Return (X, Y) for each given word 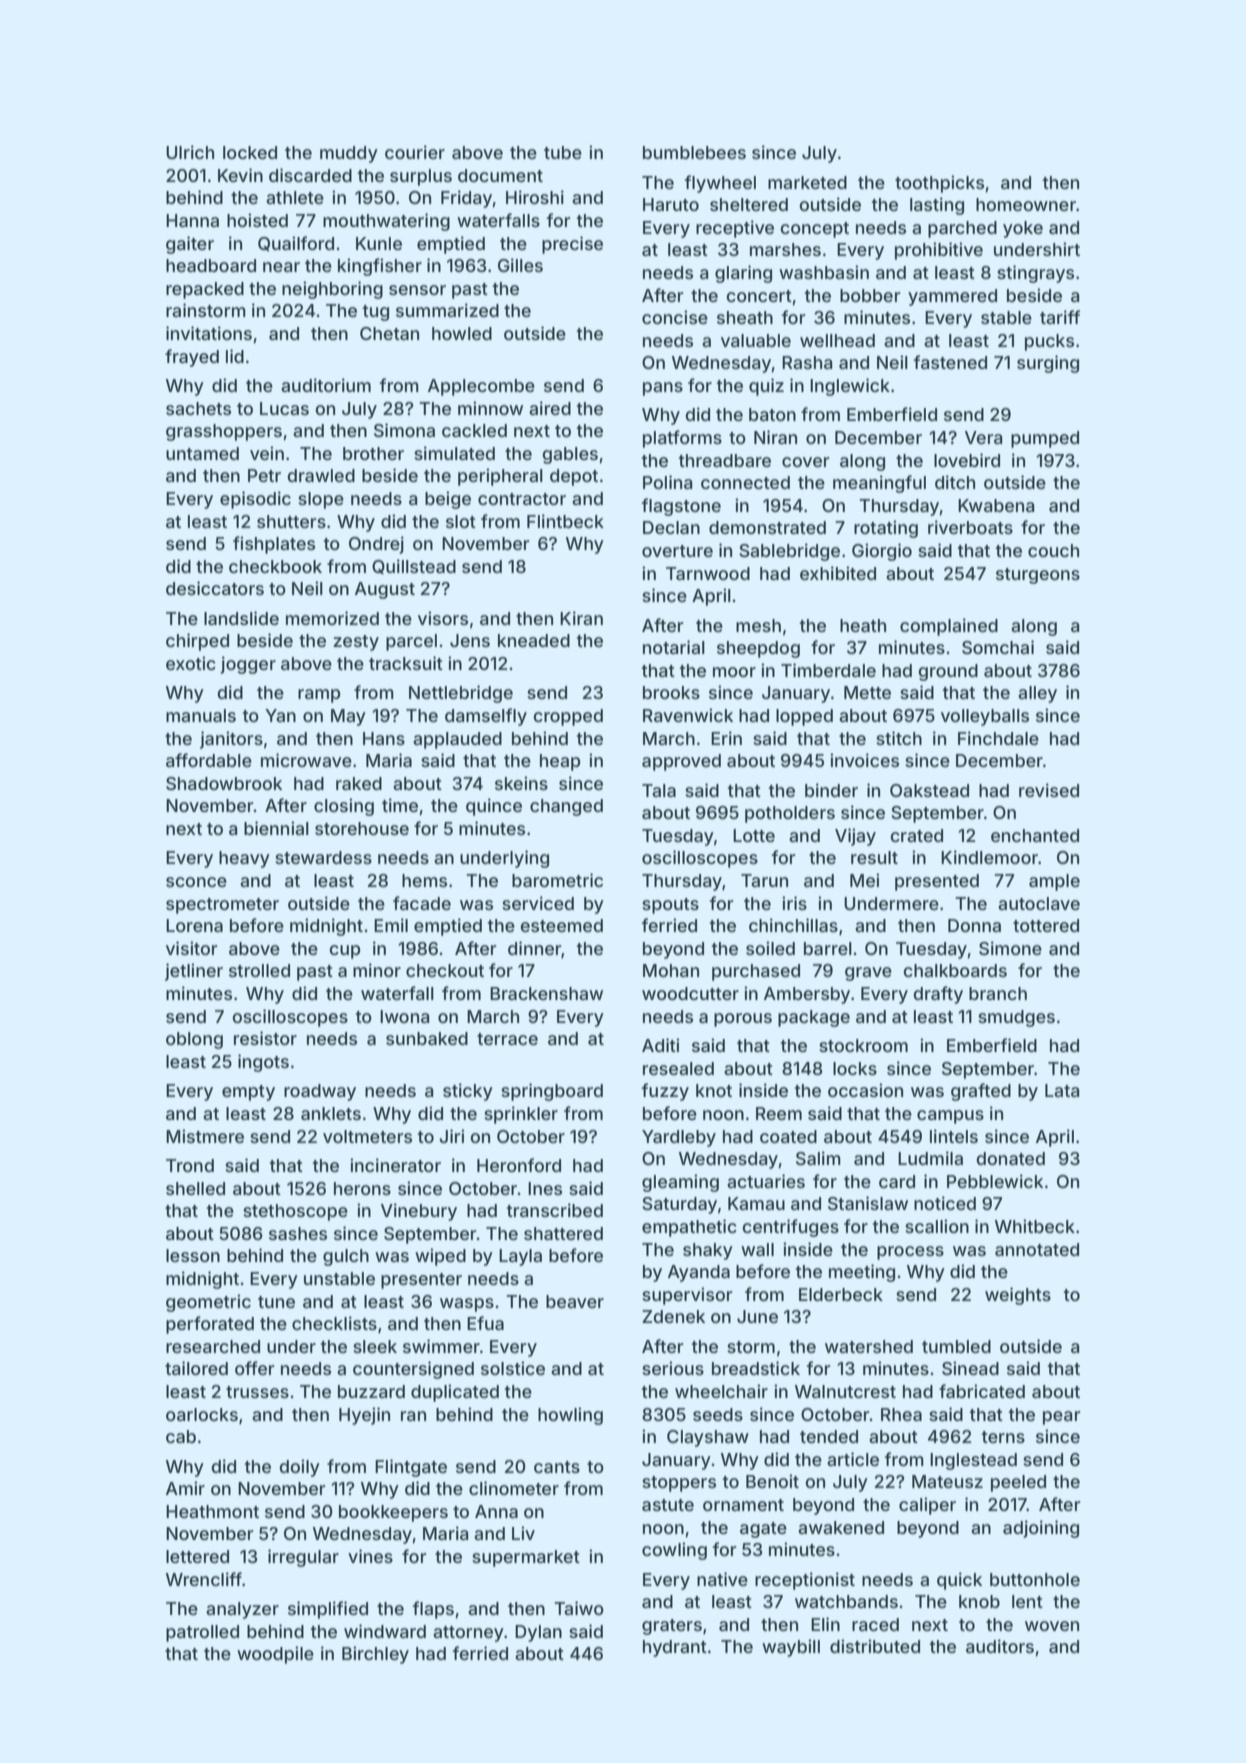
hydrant (675, 1648)
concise (675, 317)
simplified (328, 1610)
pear (1062, 1418)
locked (250, 152)
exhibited (838, 573)
